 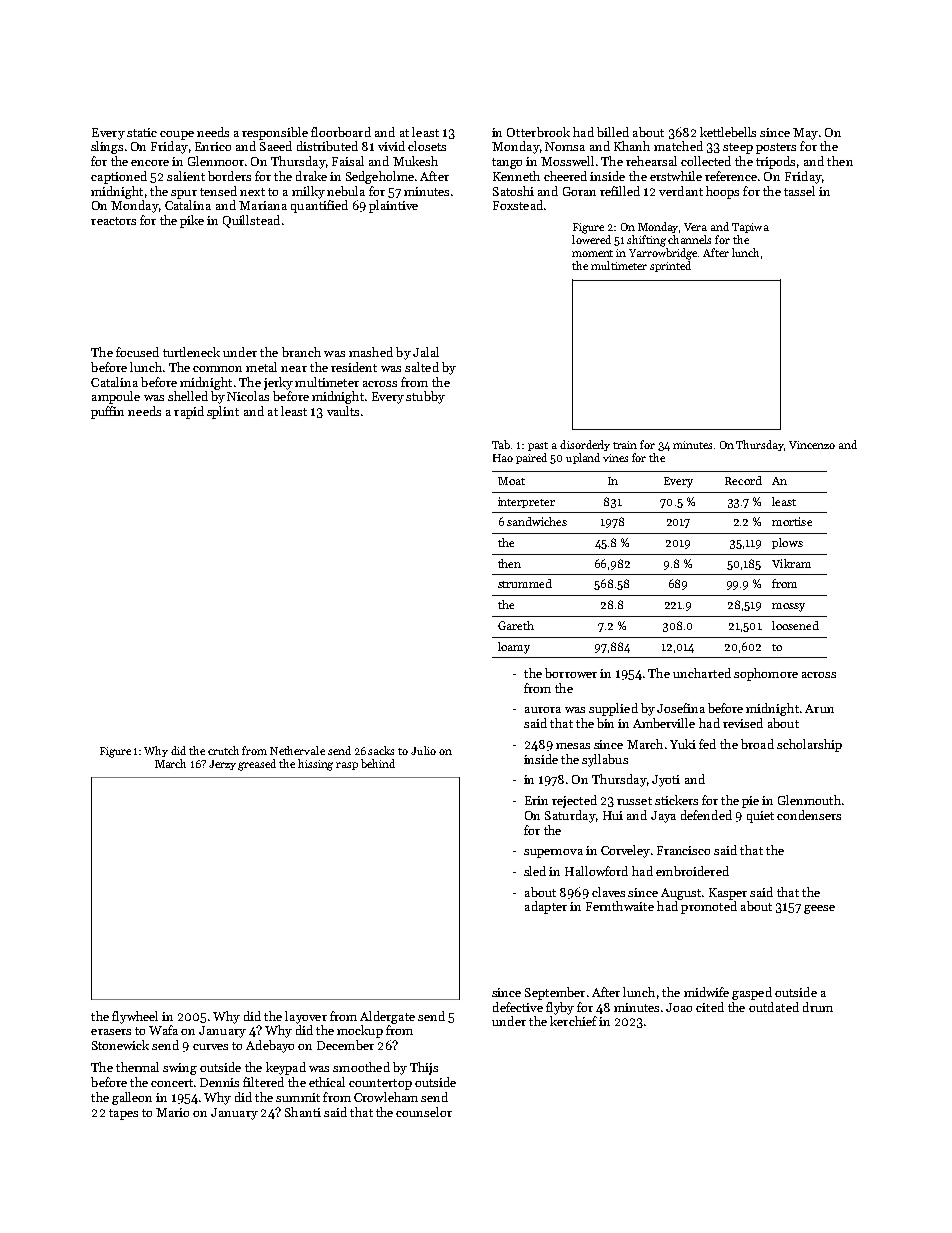 What do you see at coordinates (361, 1067) in the image?
I see `smoothed` at bounding box center [361, 1067].
